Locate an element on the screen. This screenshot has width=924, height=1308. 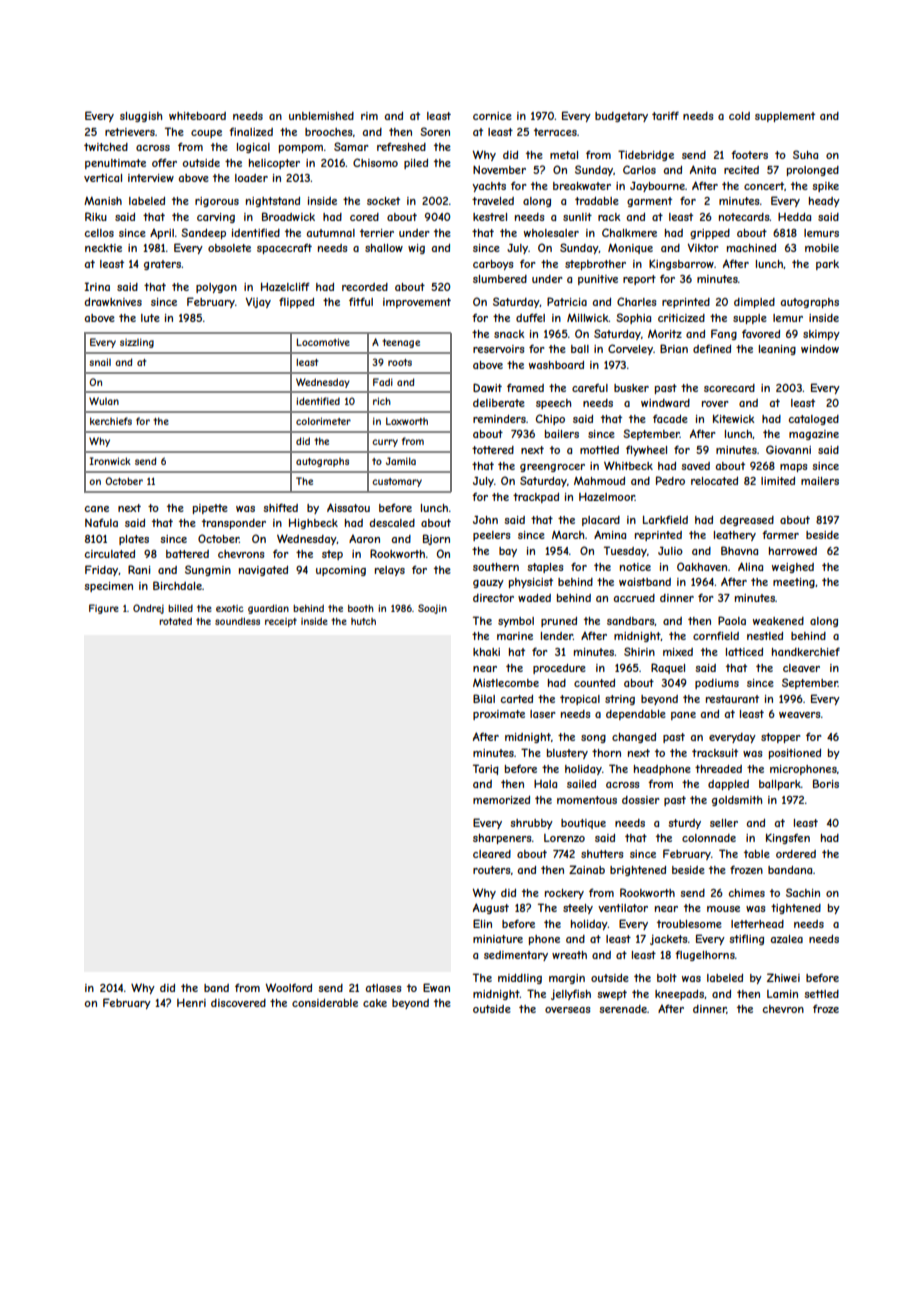
helicopter is located at coordinates (274, 164).
